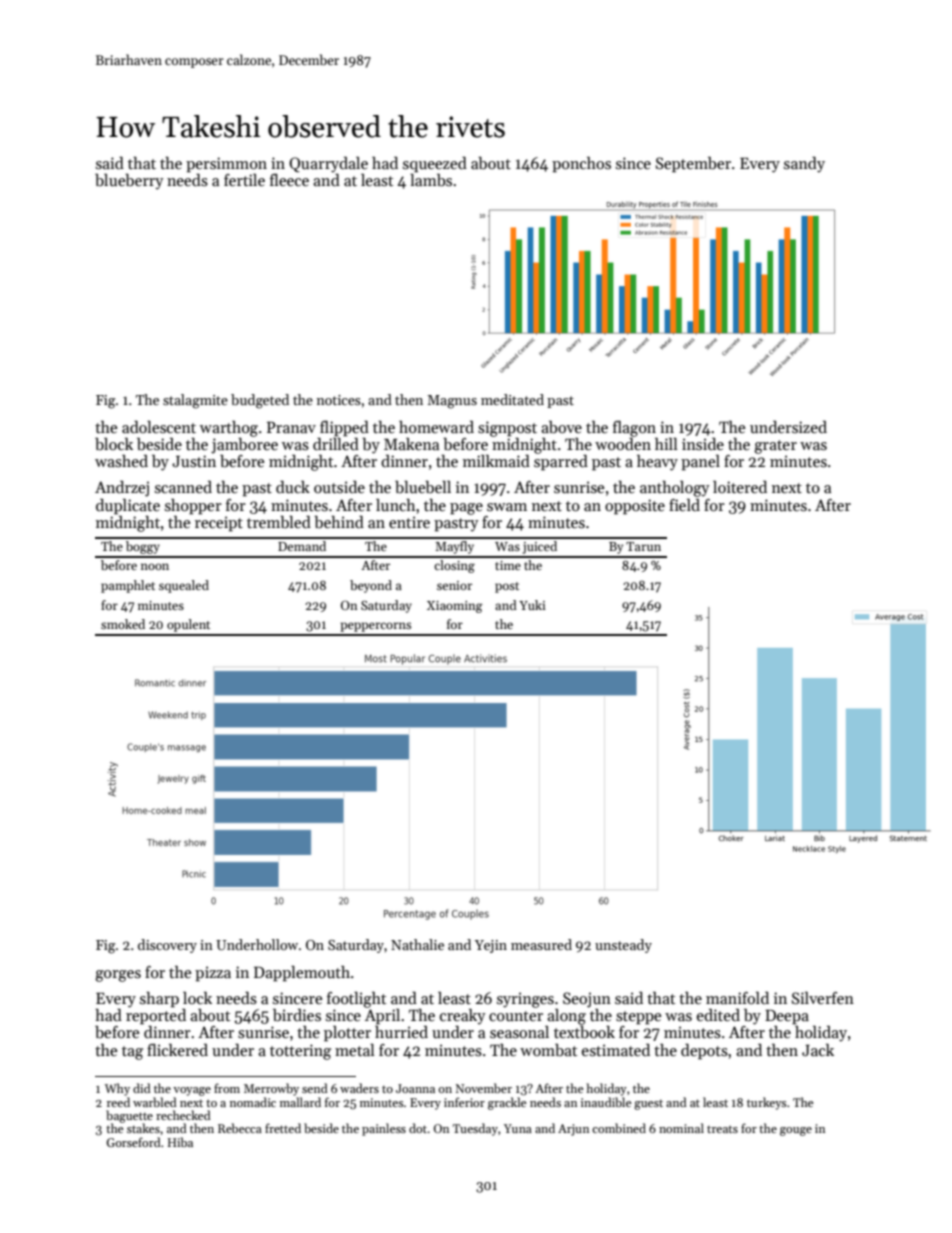 The image size is (952, 1233). I want to click on persimmon, so click(226, 165).
